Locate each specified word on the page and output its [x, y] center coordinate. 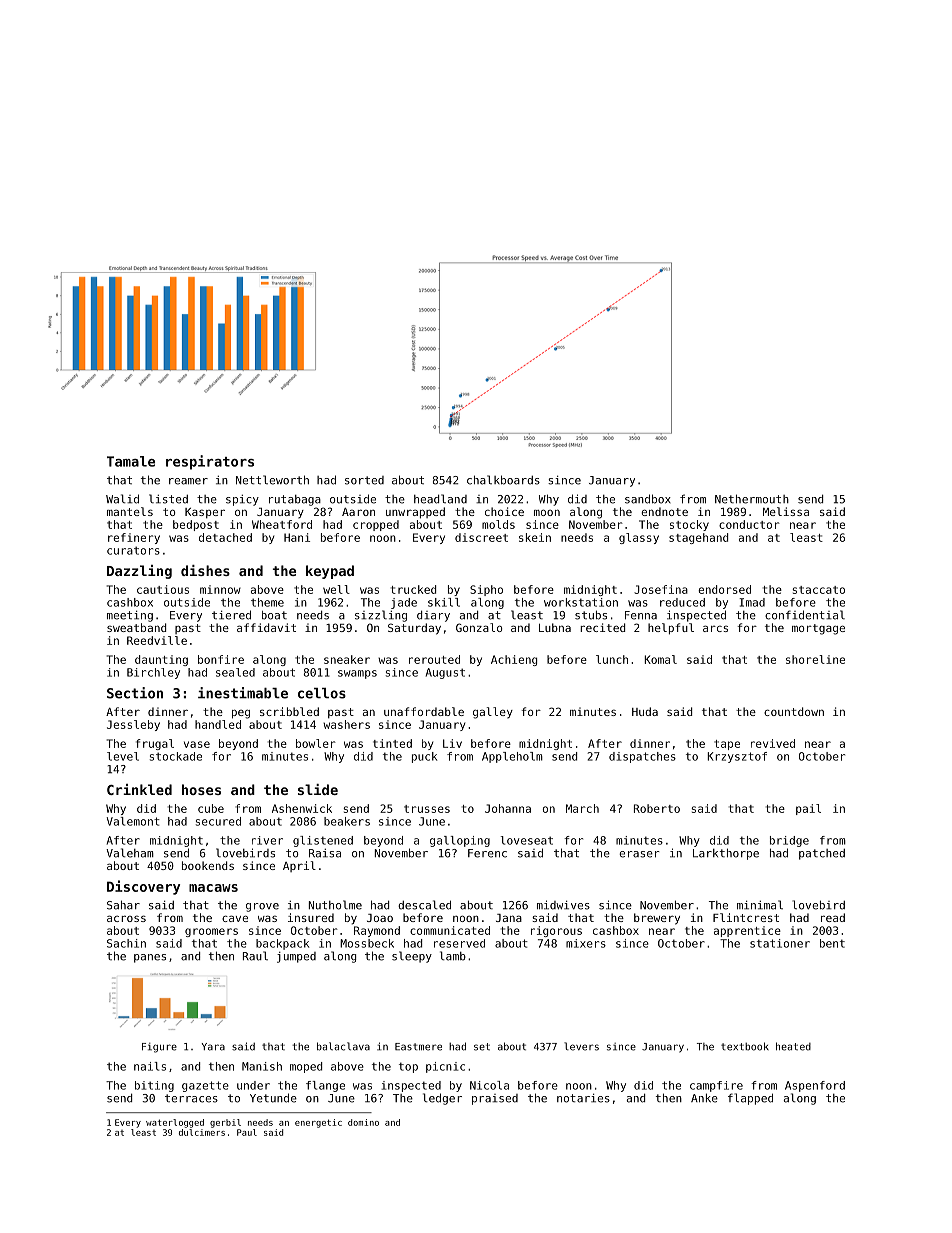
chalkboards [503, 480]
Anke [704, 1098]
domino [363, 1122]
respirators [210, 462]
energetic [318, 1123]
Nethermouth [752, 499]
